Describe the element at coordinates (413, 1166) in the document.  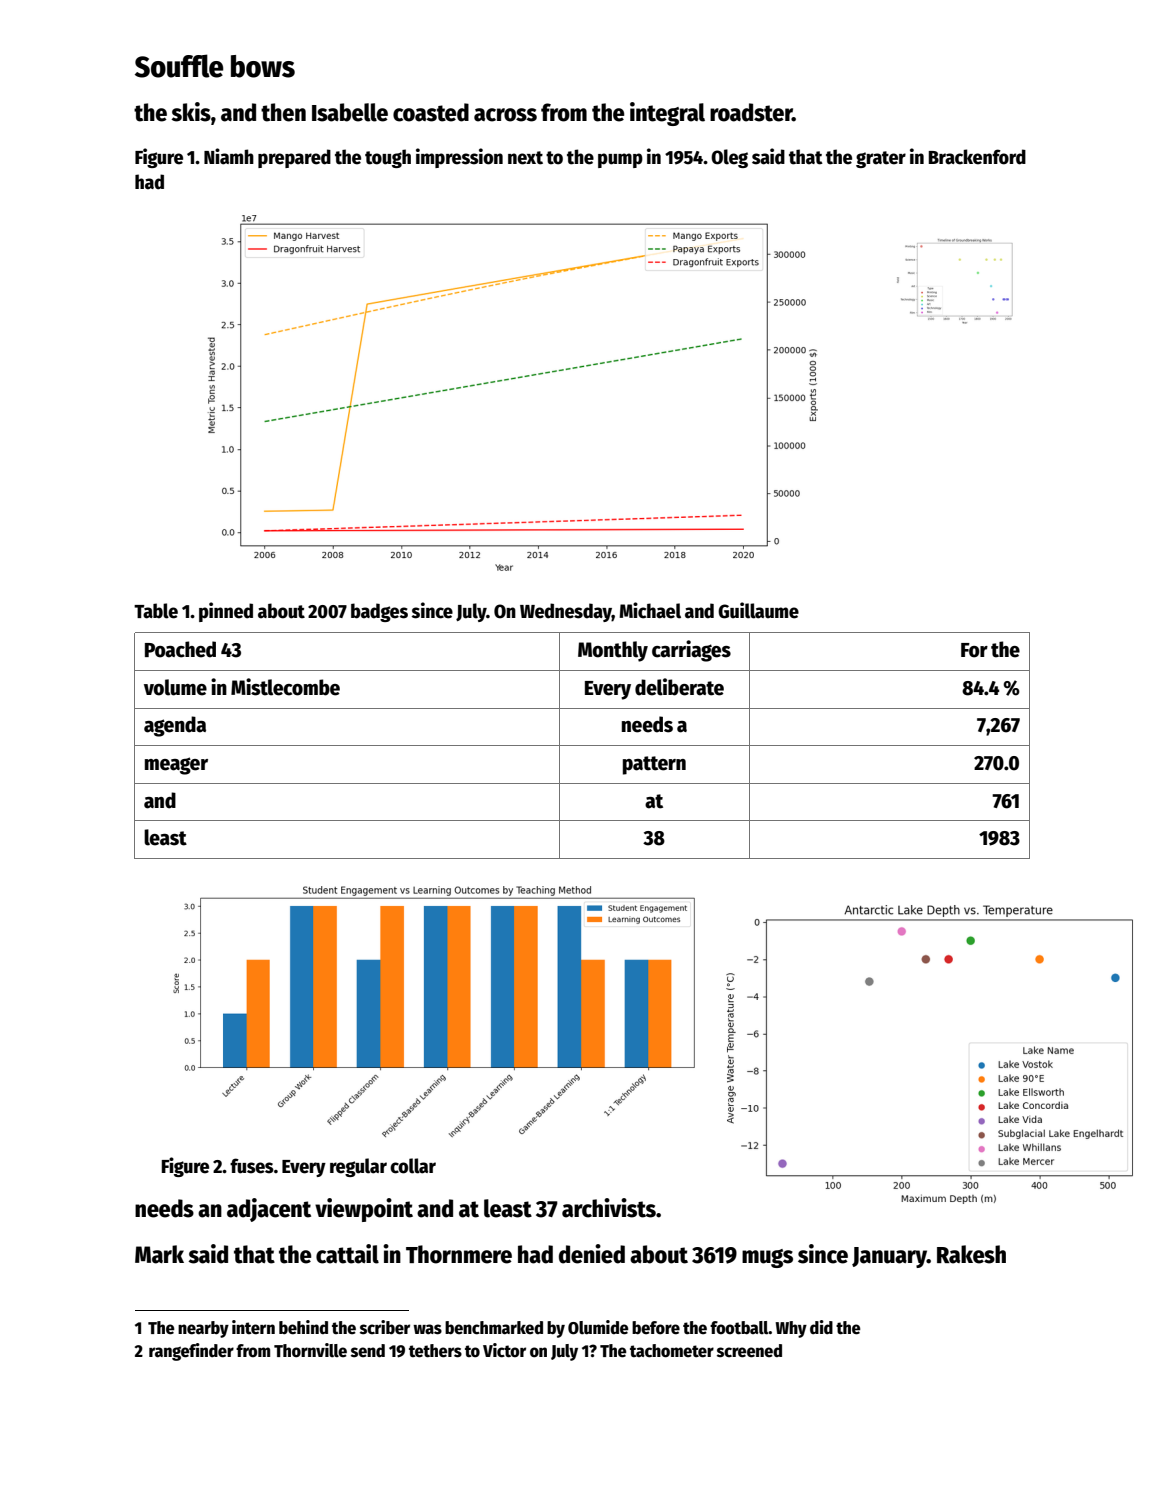
I see `collar` at that location.
